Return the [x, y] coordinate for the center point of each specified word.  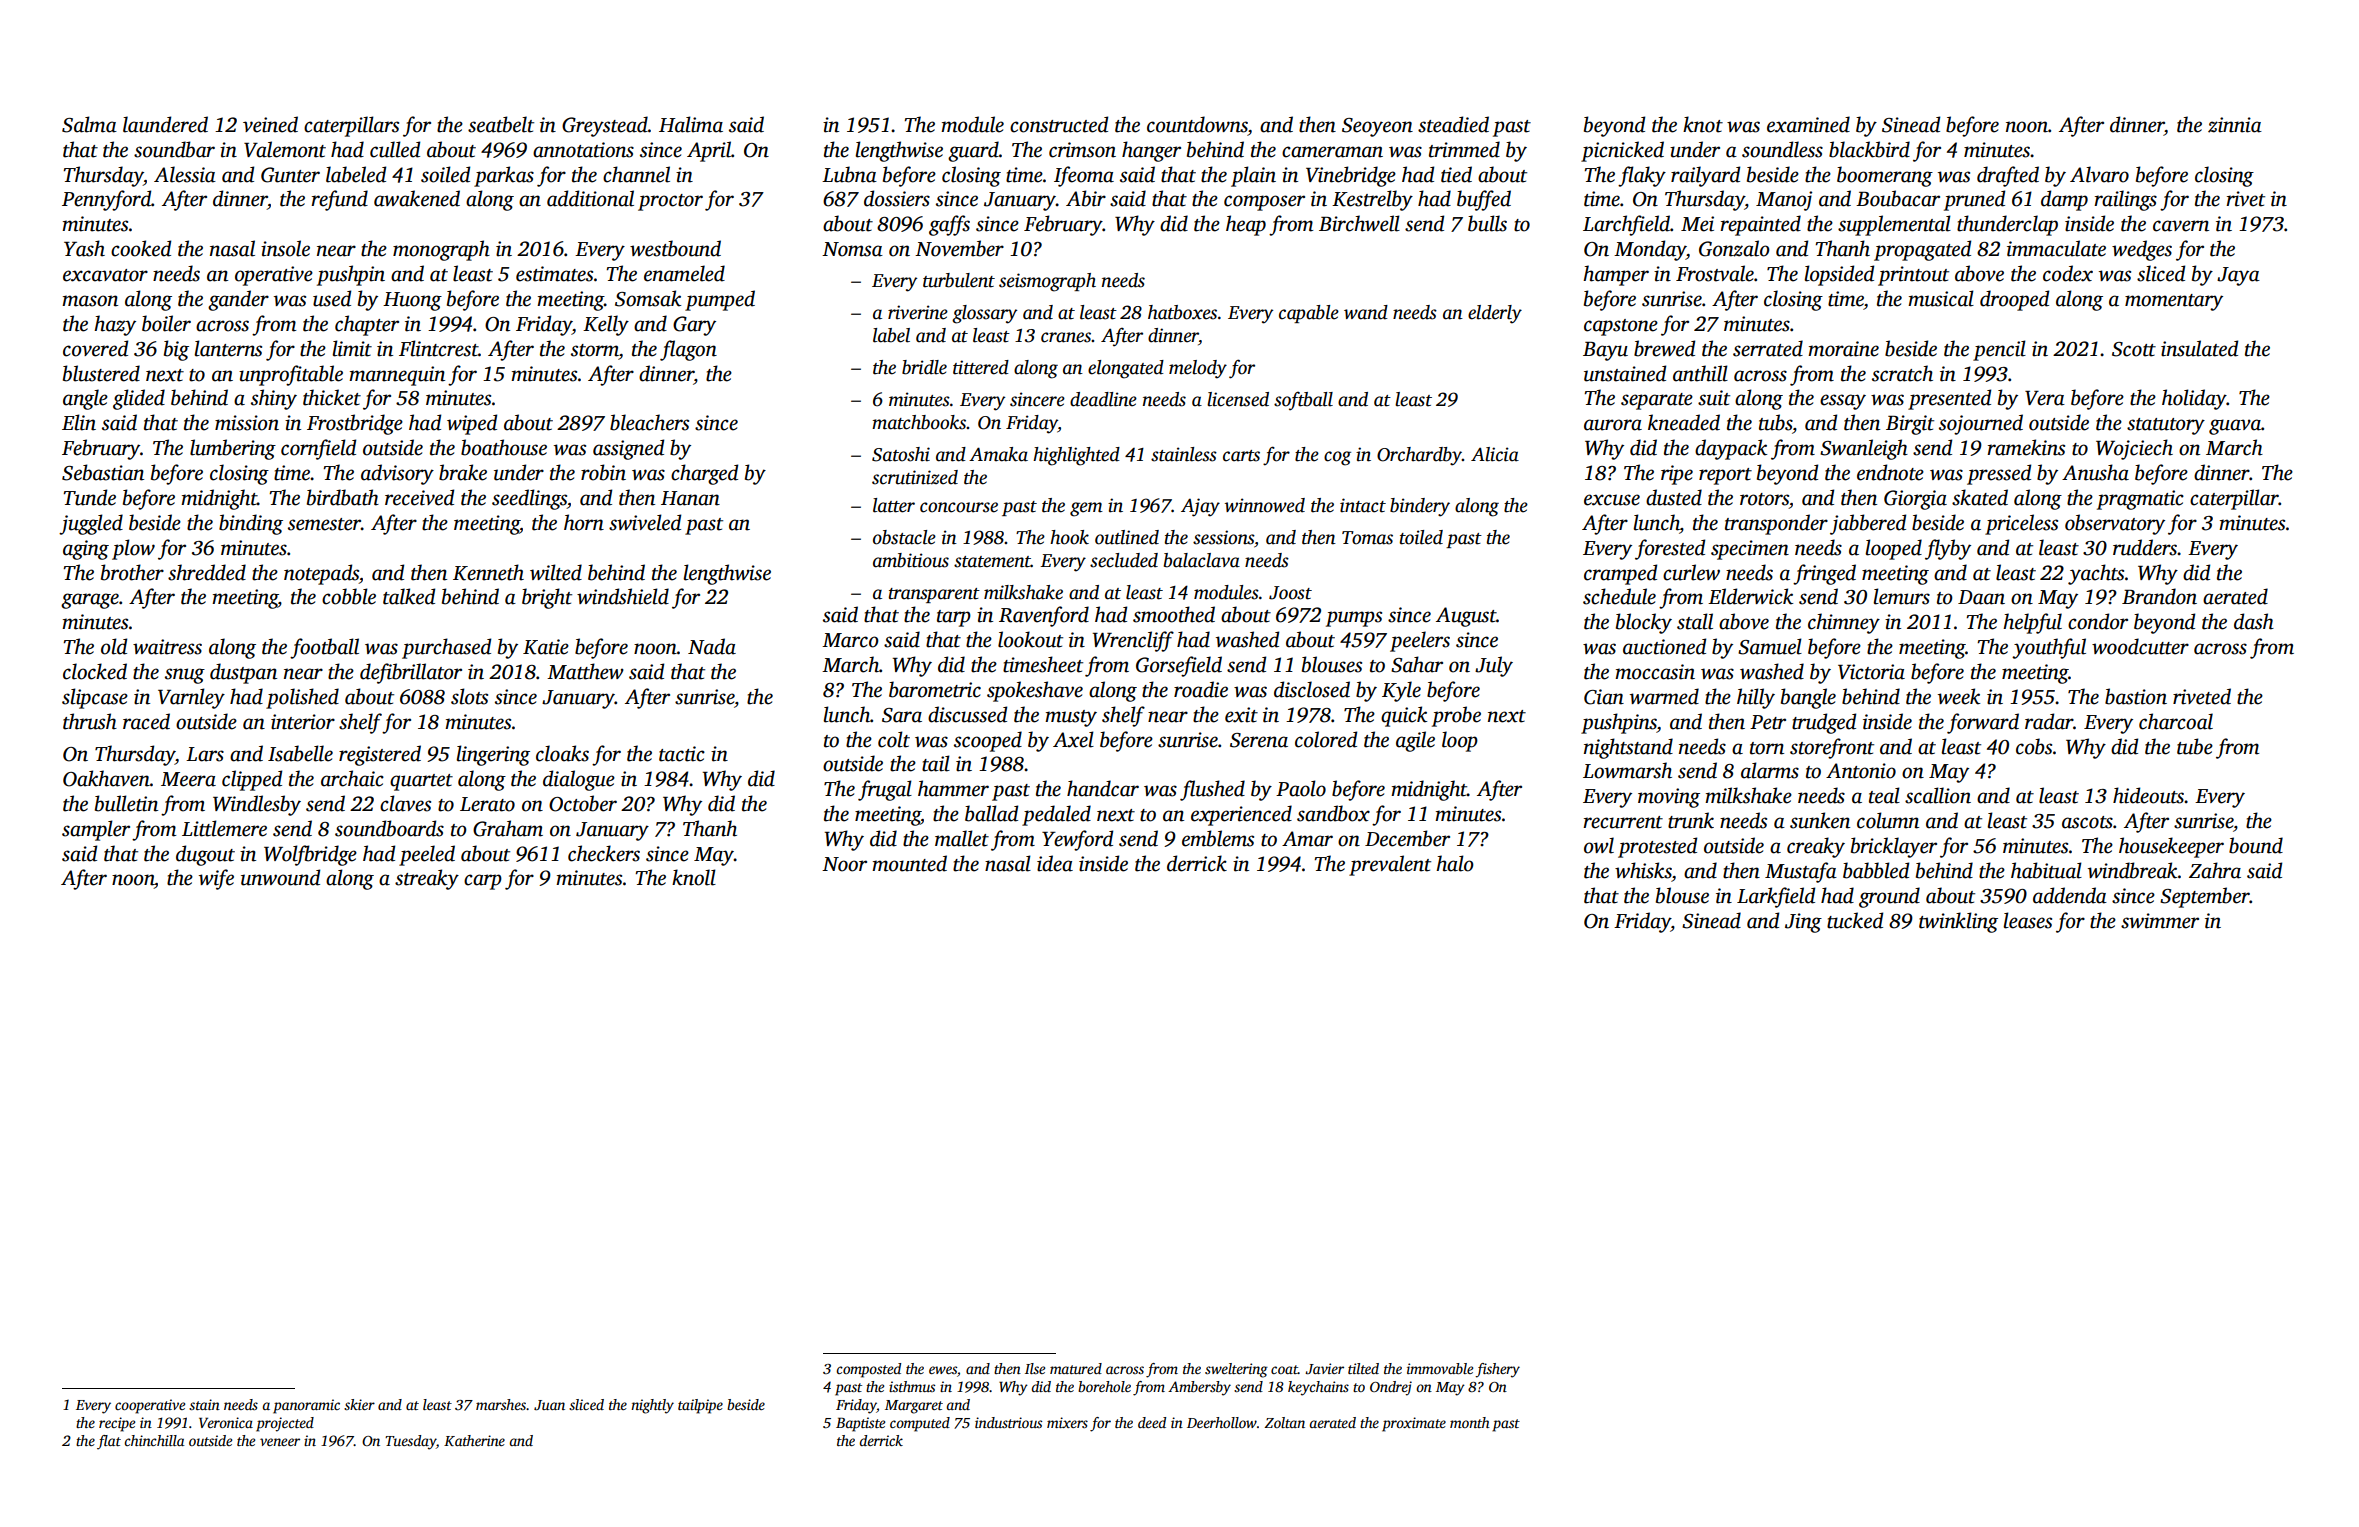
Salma [89, 124]
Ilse [1035, 1368]
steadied [1453, 124]
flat [109, 1442]
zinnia [2235, 125]
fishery [1497, 1370]
